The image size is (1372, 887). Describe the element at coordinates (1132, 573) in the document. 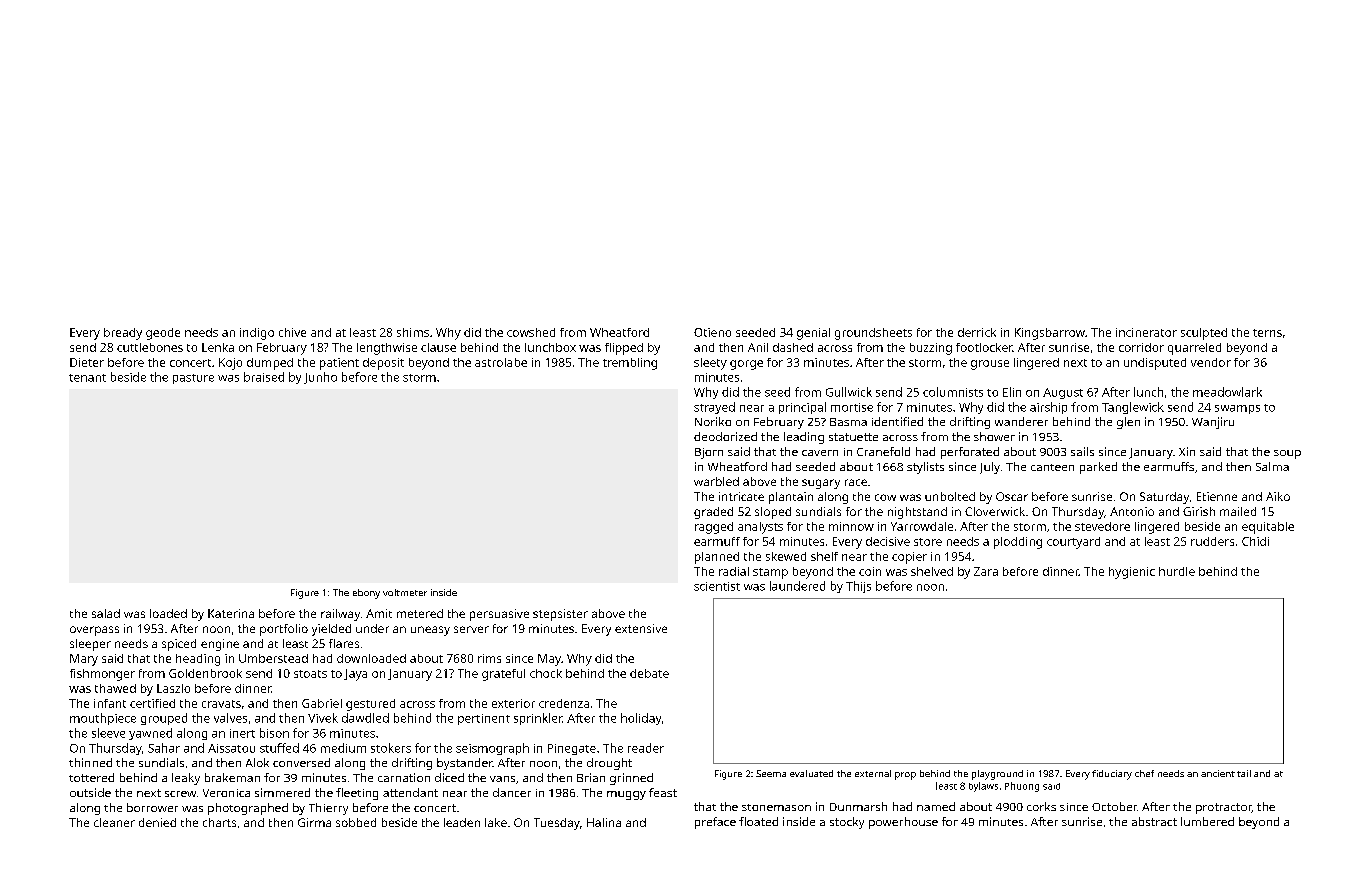

I see `hygienic` at that location.
